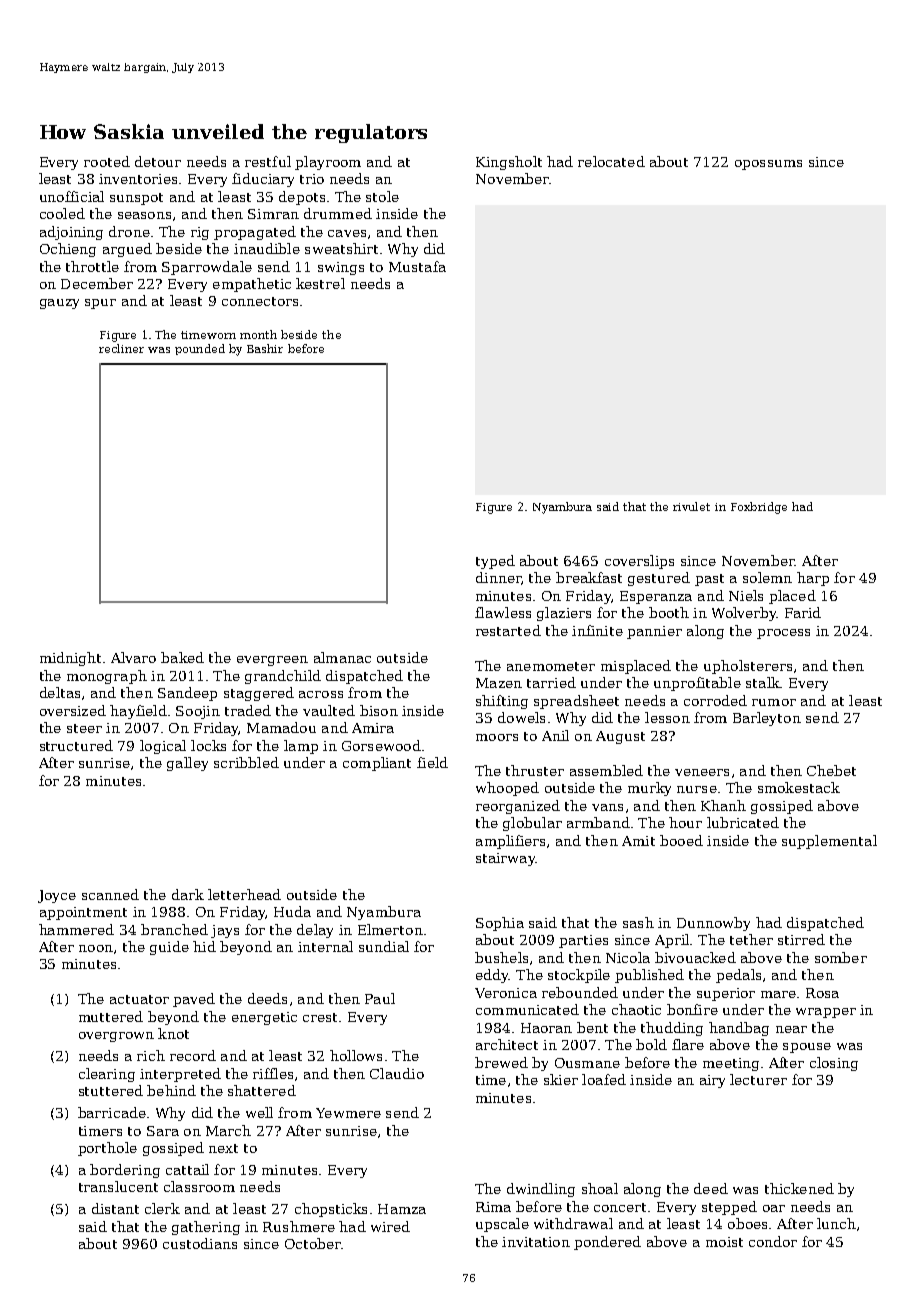 The height and width of the image is (1308, 924). What do you see at coordinates (200, 1243) in the image?
I see `custodians` at bounding box center [200, 1243].
